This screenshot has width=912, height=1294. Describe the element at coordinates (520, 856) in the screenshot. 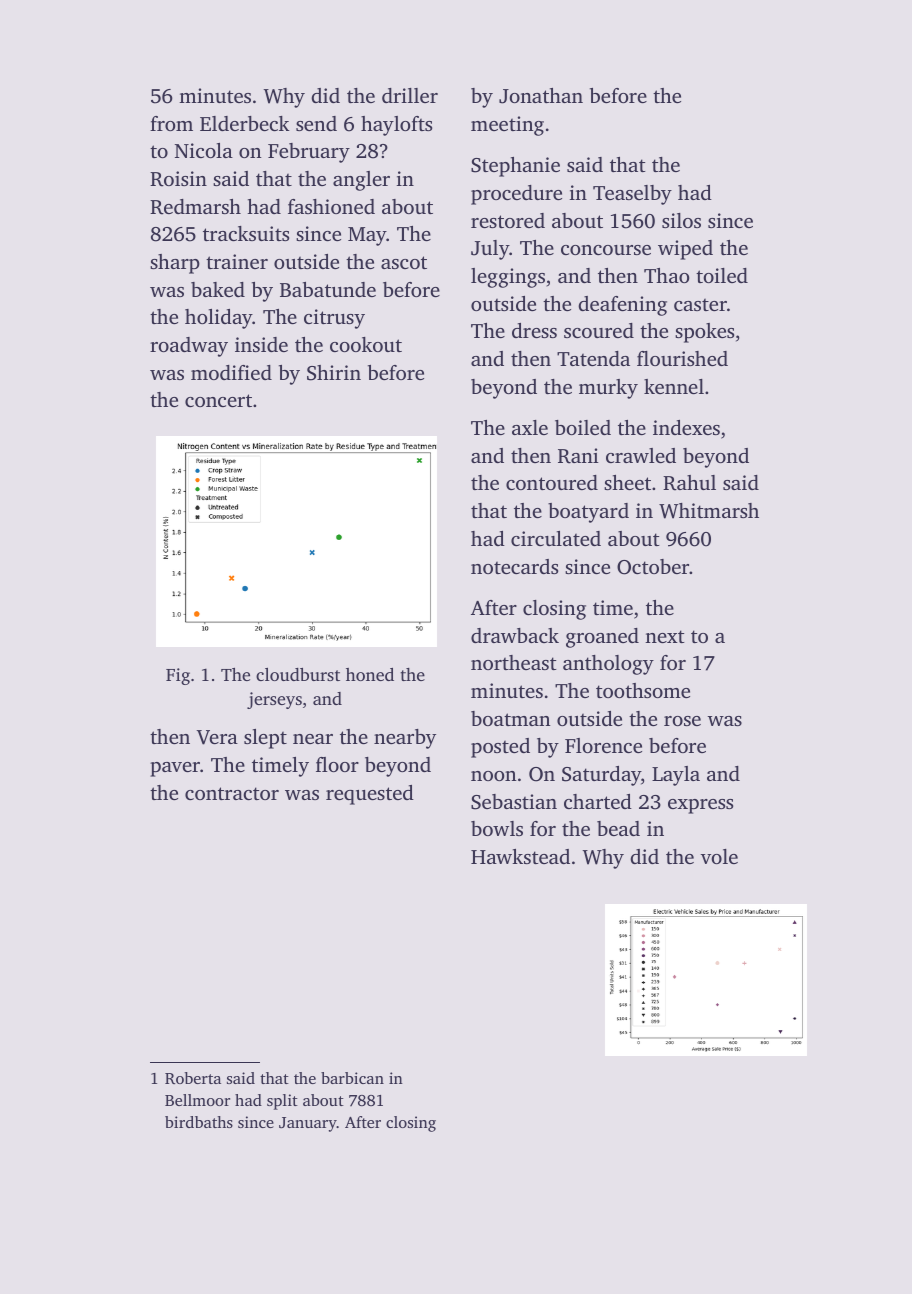

I see `Hawkstead` at that location.
